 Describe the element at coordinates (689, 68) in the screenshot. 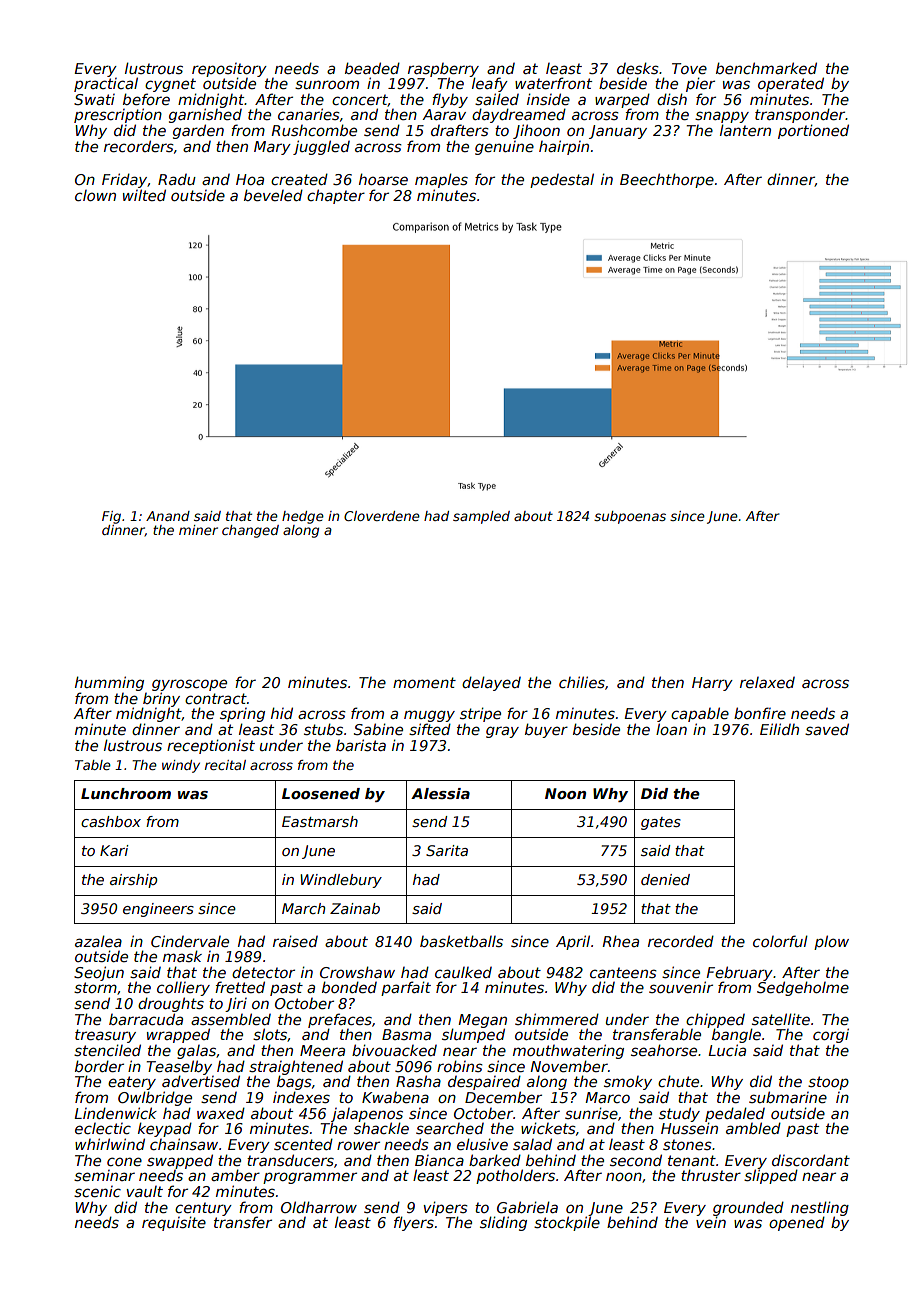

I see `Tove` at that location.
